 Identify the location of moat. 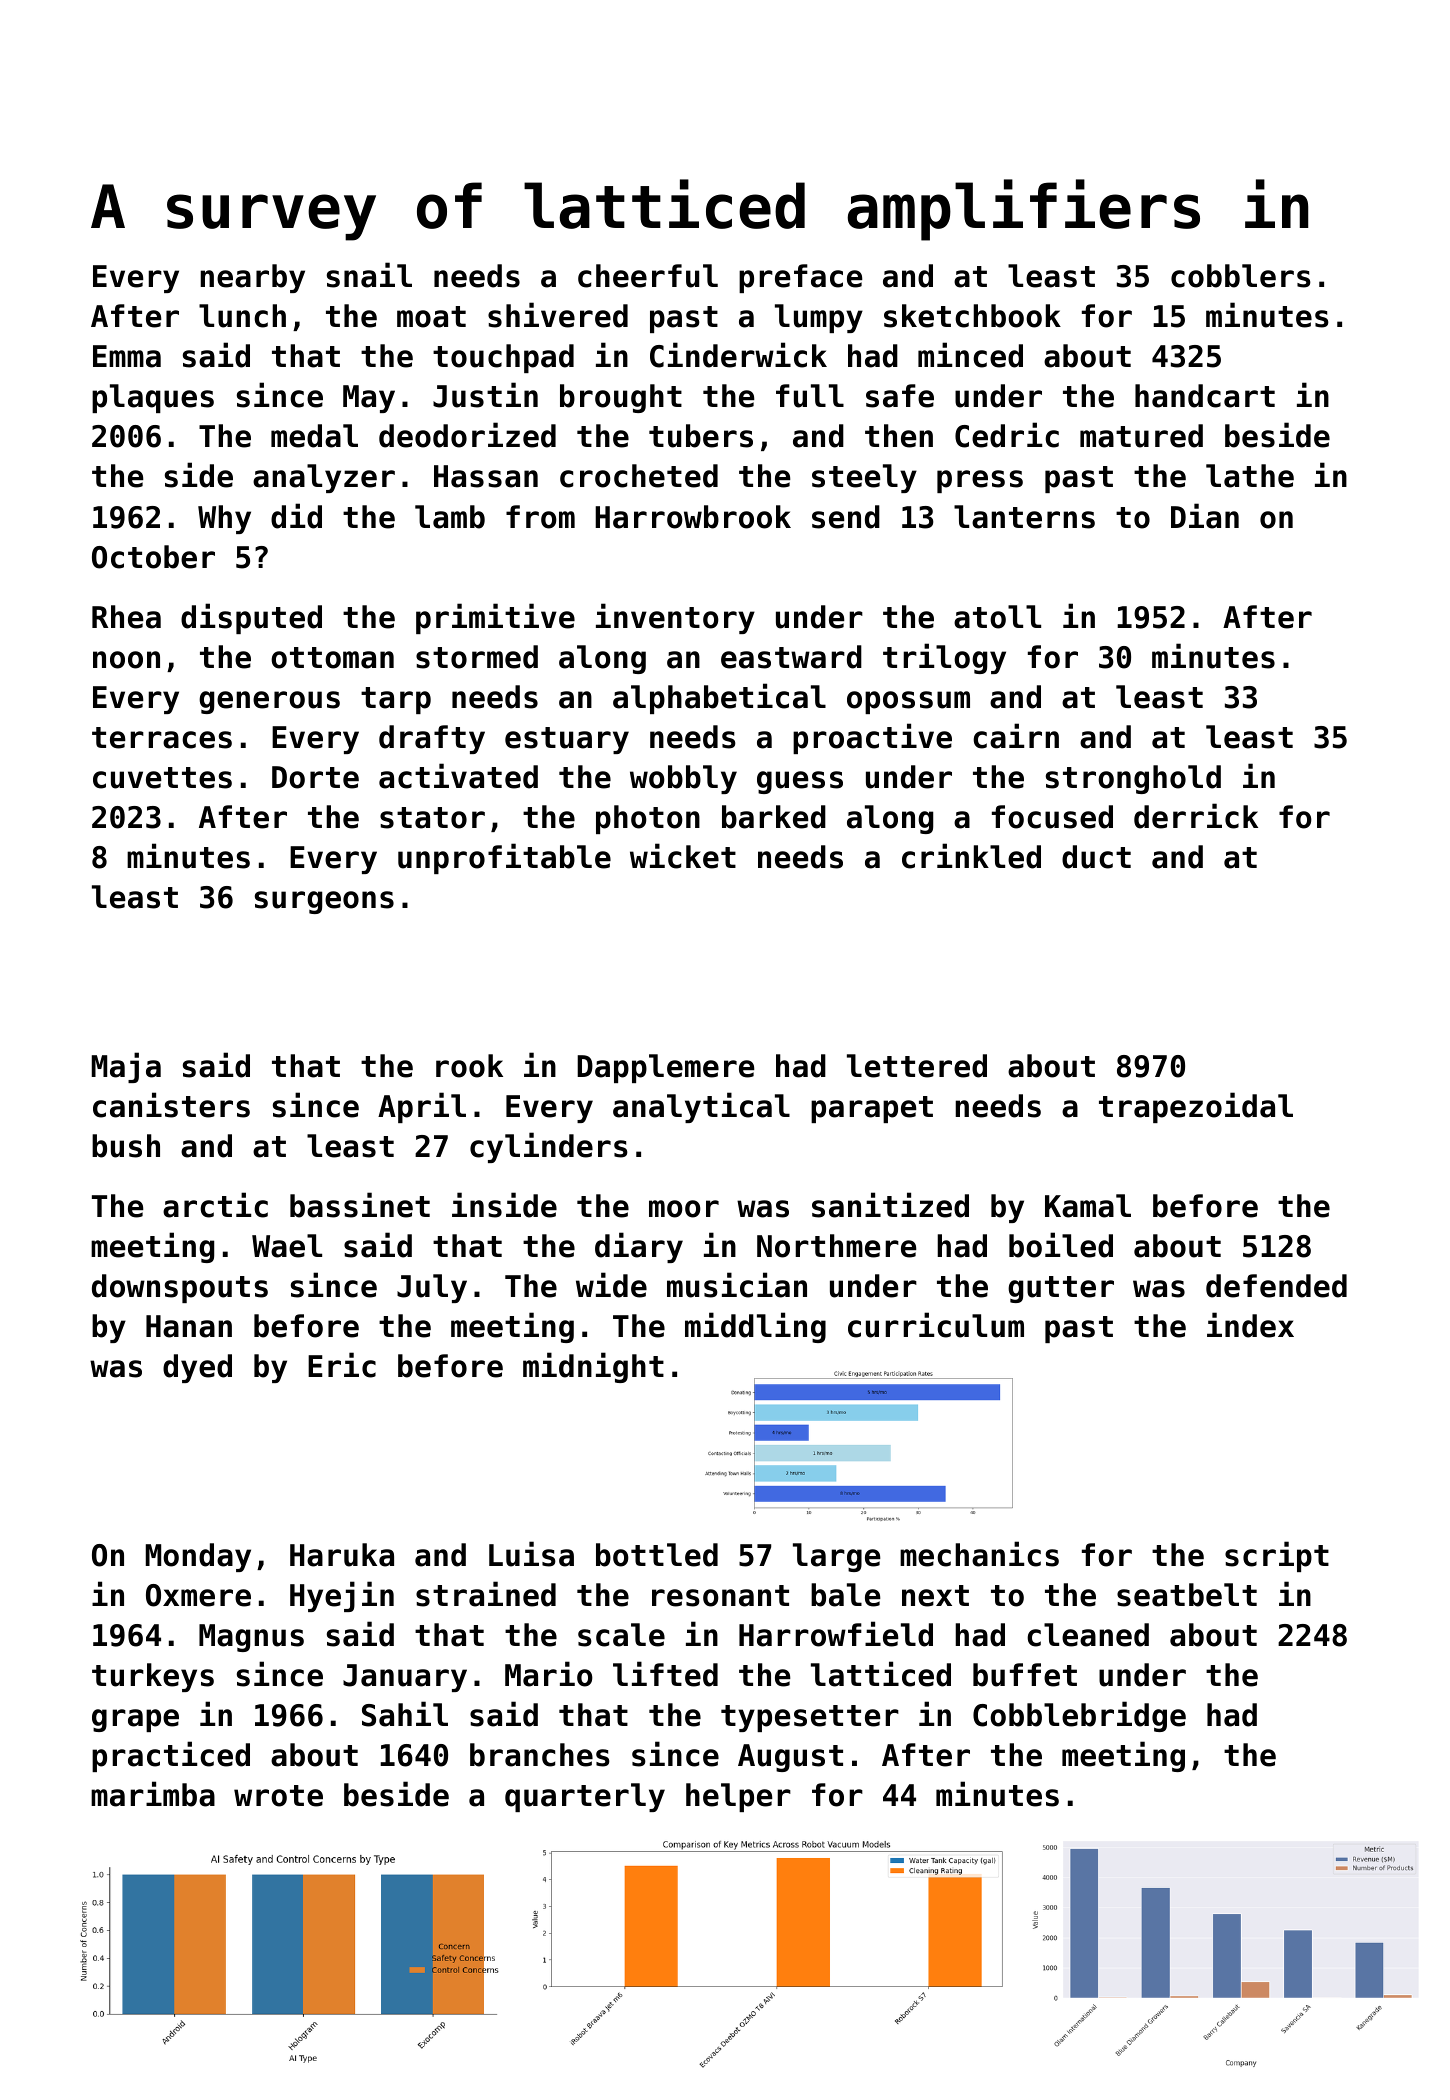
(431, 317).
